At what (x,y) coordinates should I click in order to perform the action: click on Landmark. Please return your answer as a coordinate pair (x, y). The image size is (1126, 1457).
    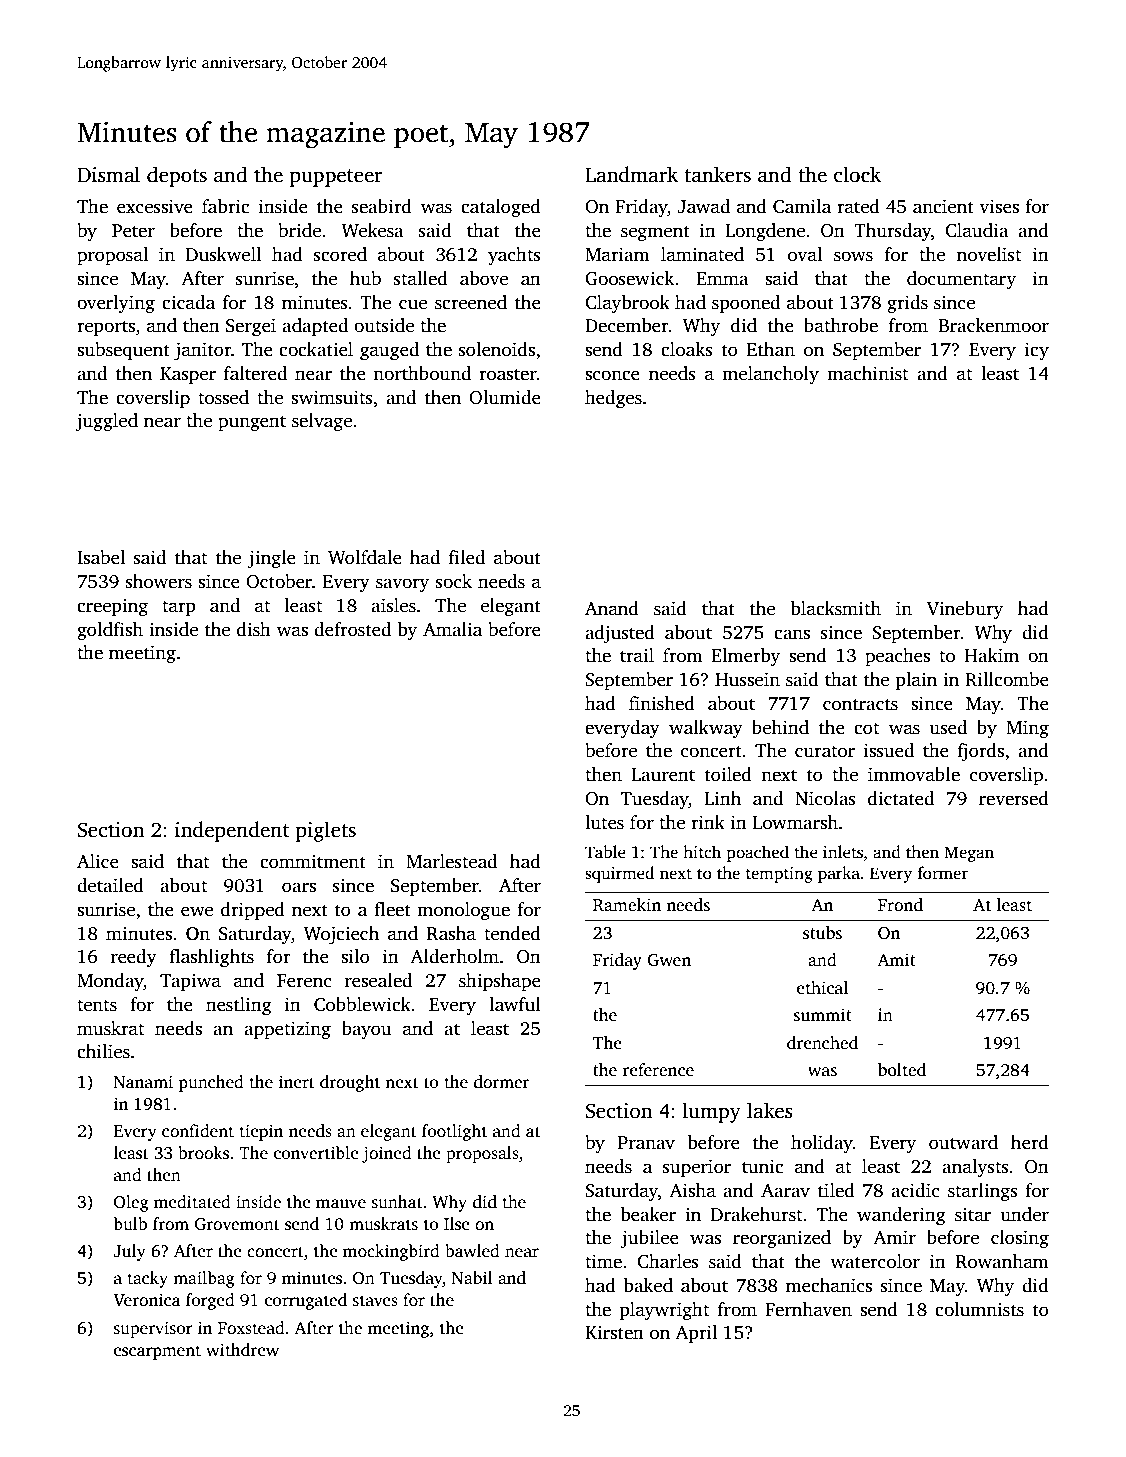
    Looking at the image, I should click on (631, 174).
